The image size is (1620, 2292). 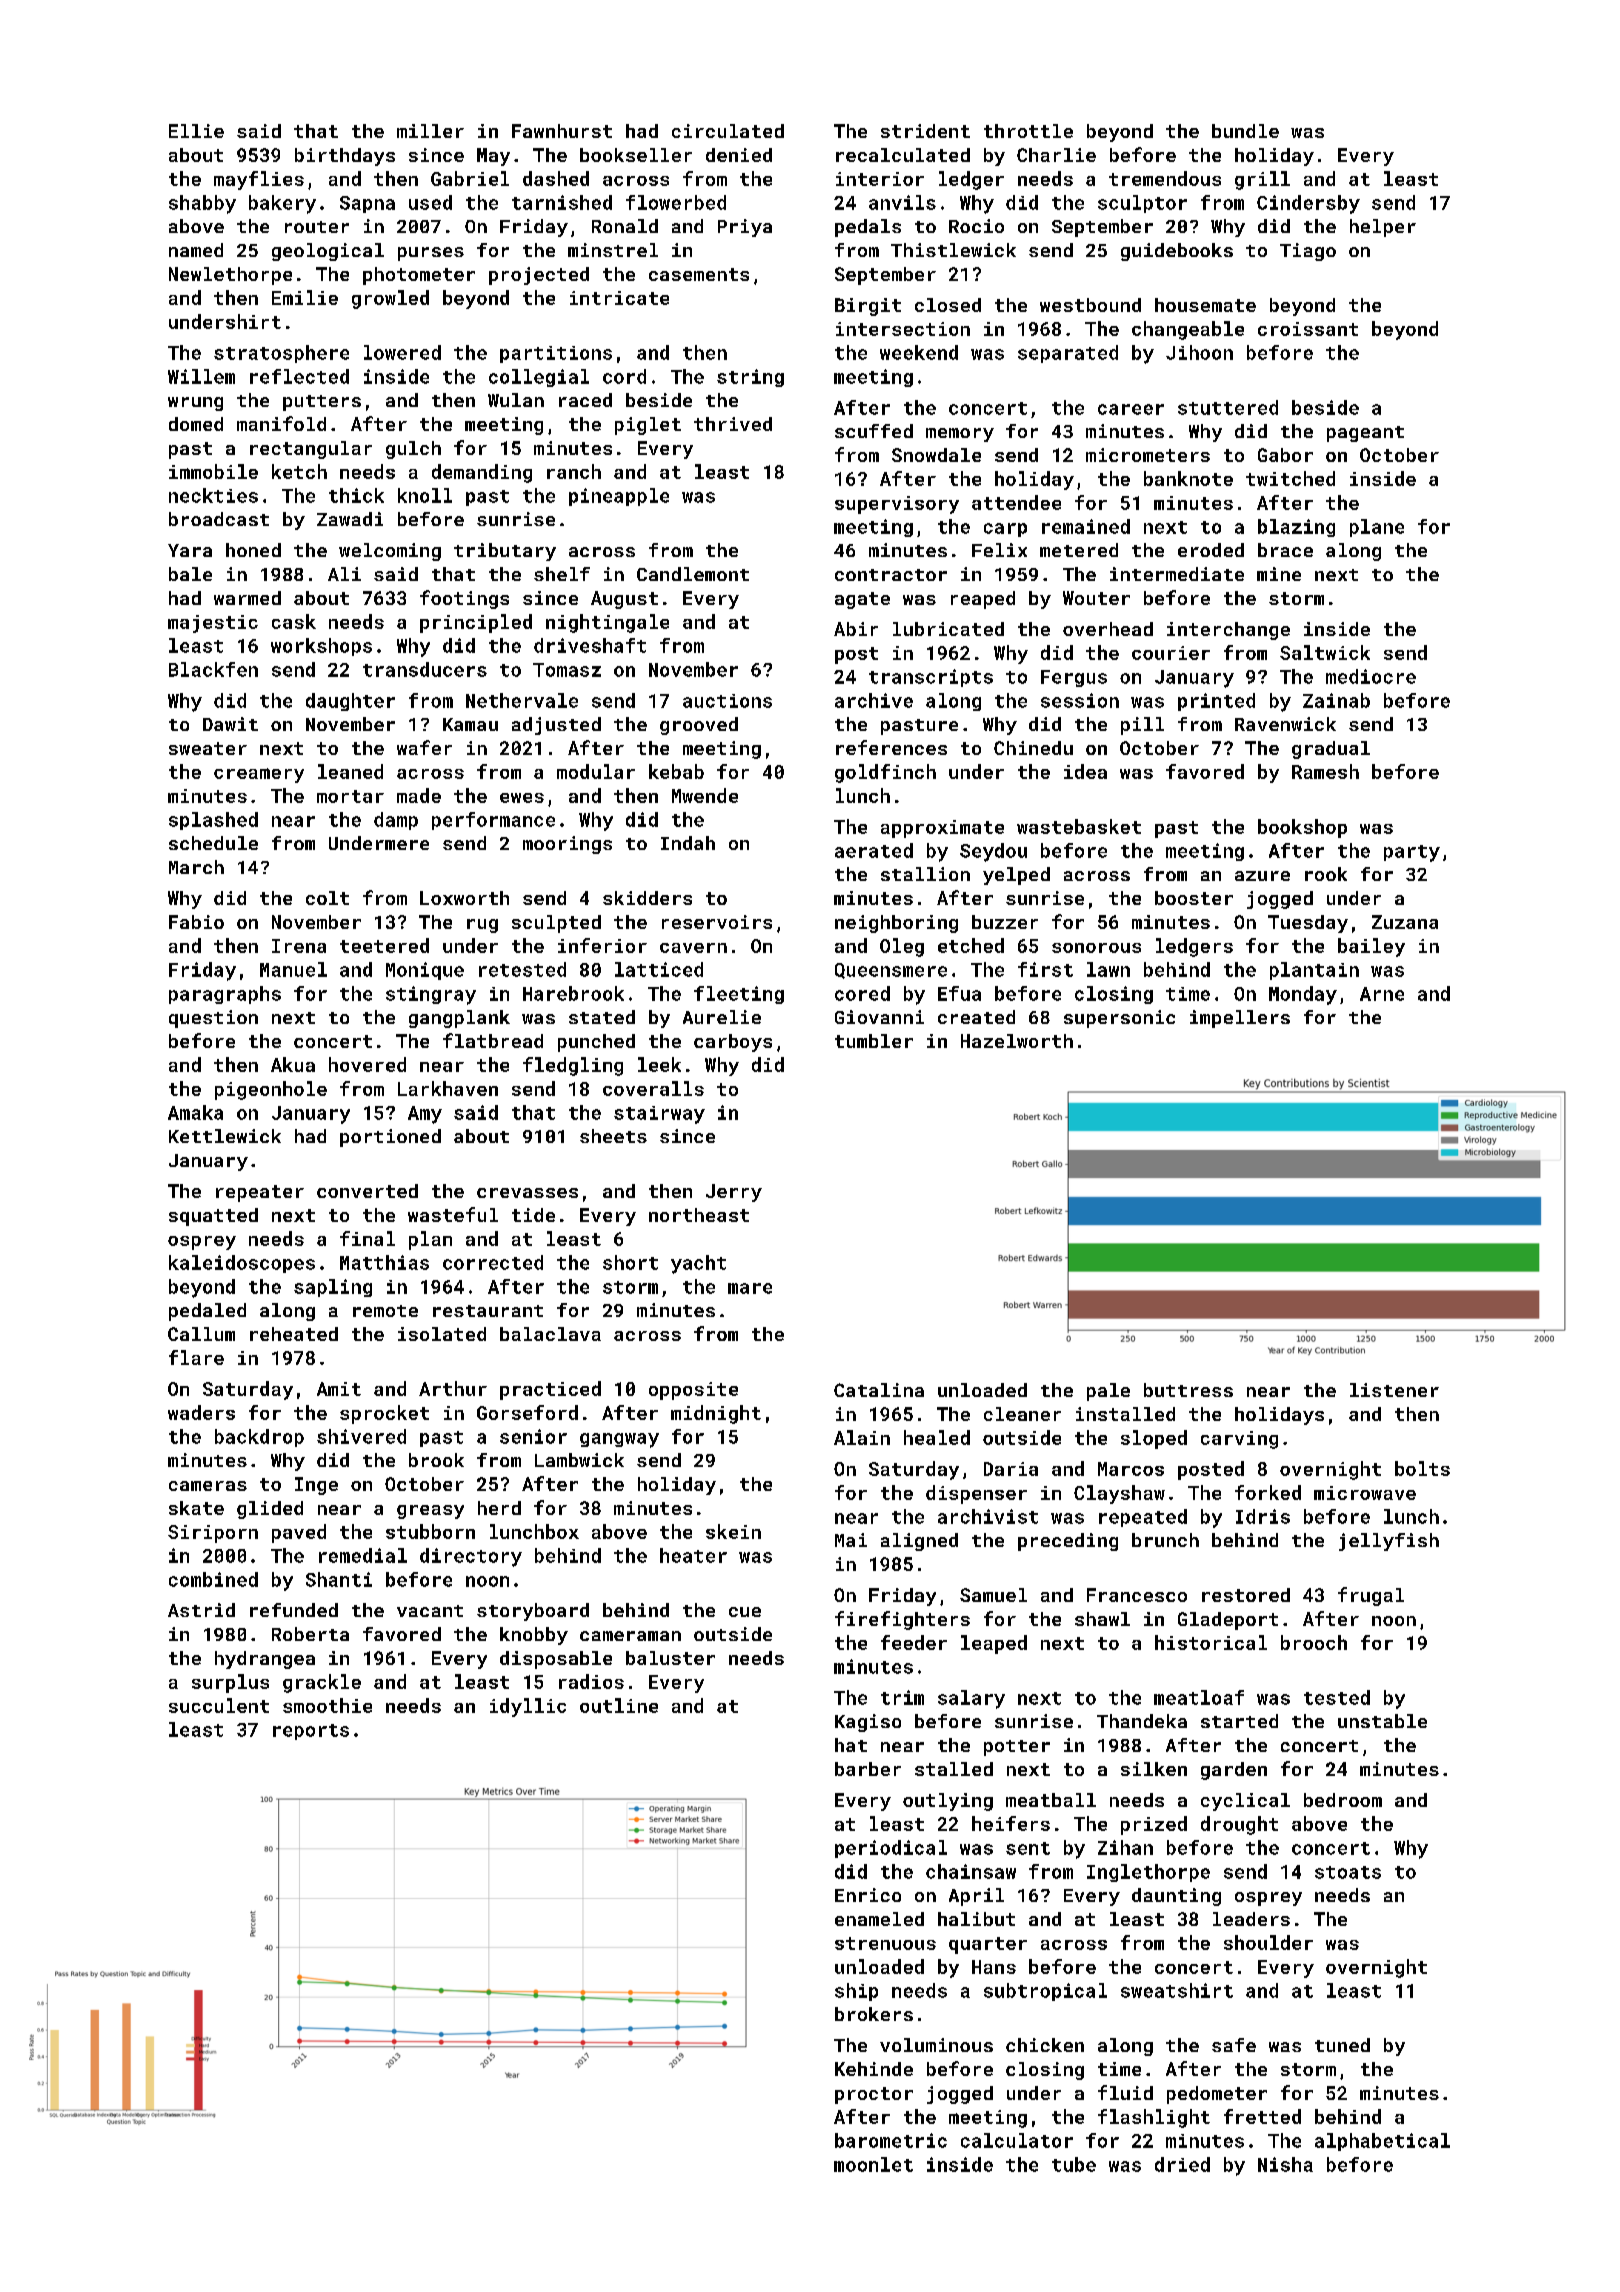 What do you see at coordinates (1240, 1019) in the screenshot?
I see `impellers` at bounding box center [1240, 1019].
